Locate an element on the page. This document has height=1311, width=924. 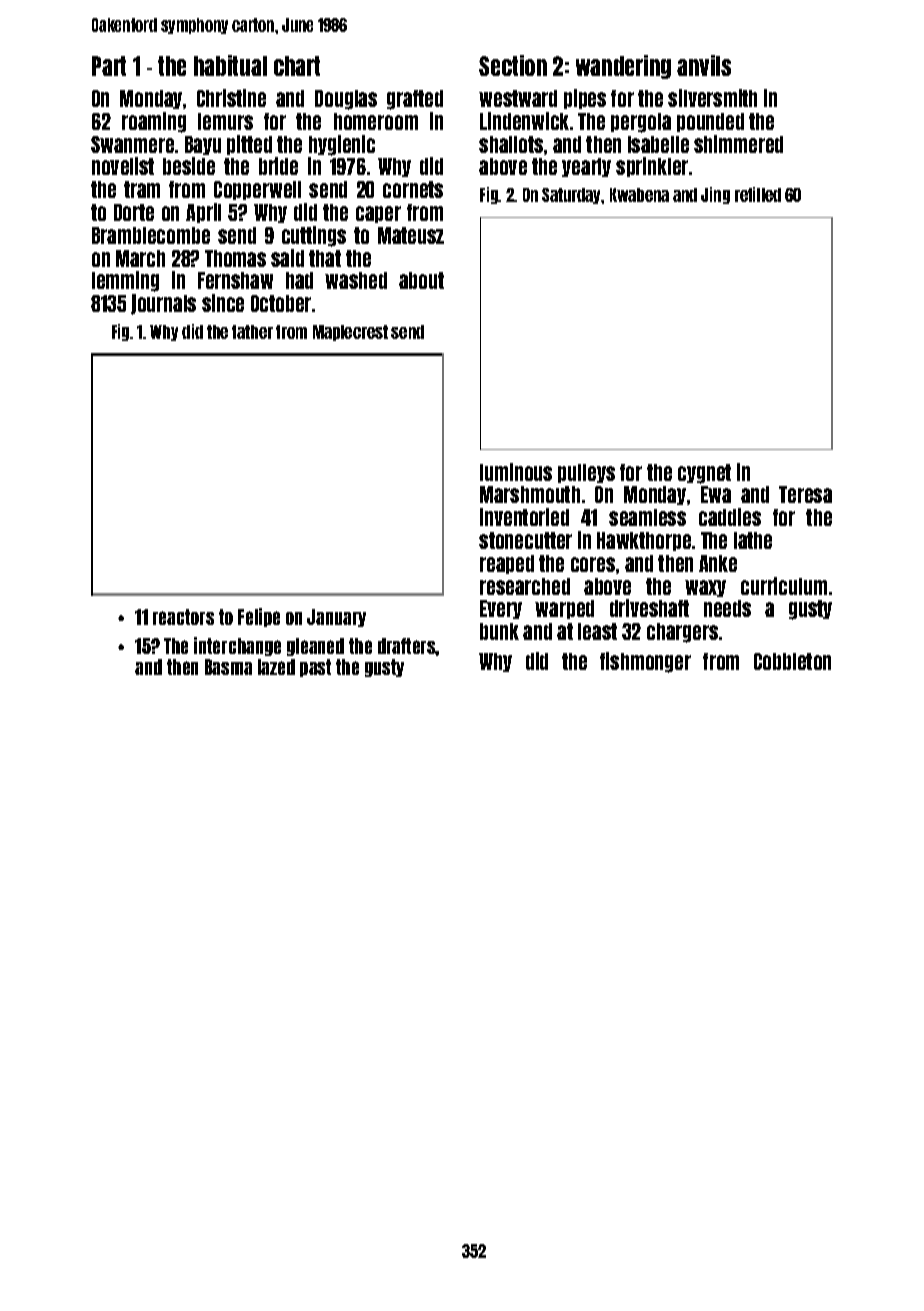
refilled is located at coordinates (758, 194).
